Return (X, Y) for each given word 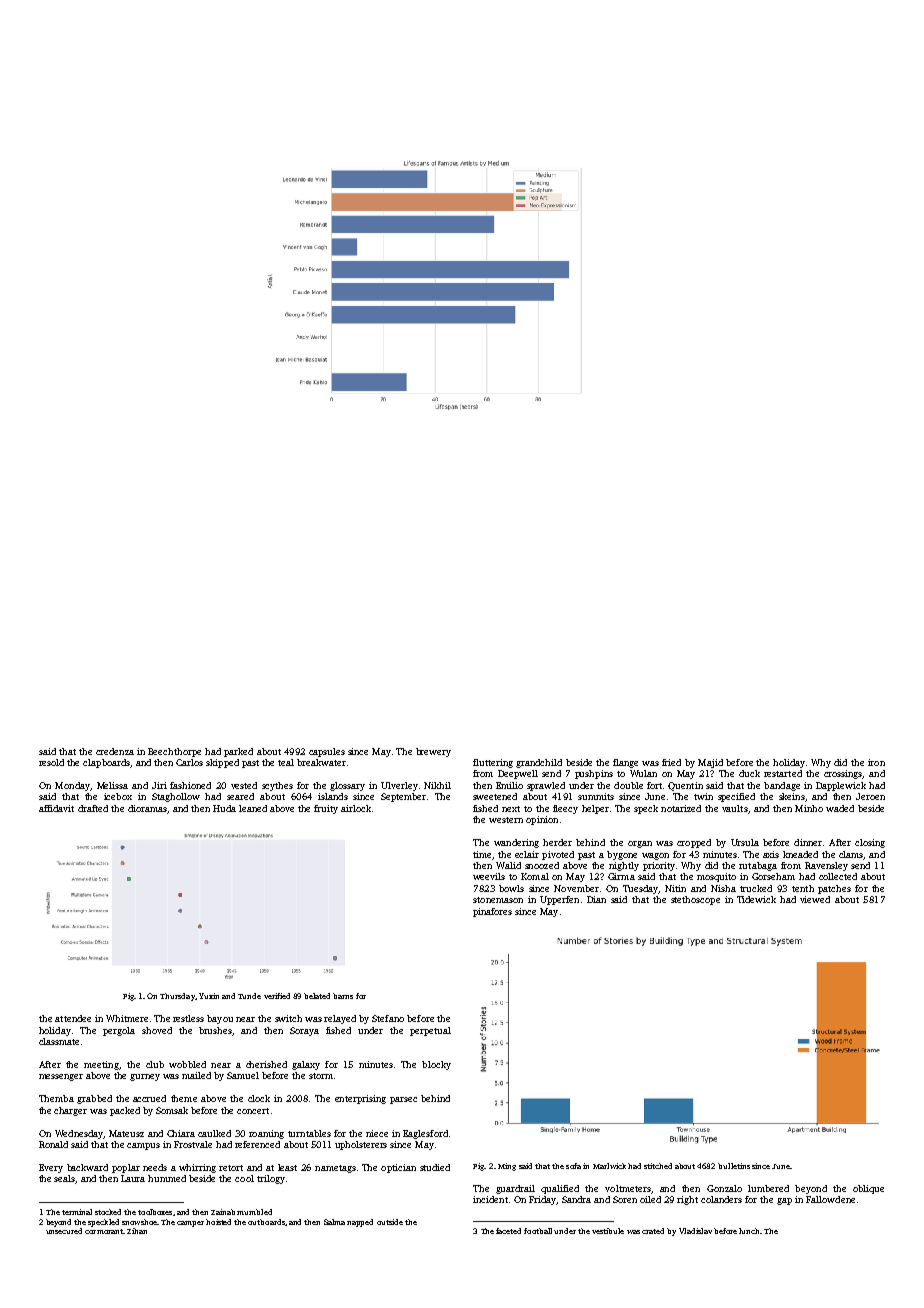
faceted (508, 1231)
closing (870, 843)
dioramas (147, 808)
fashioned (190, 785)
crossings (843, 774)
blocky (436, 1065)
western (506, 820)
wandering (516, 843)
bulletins (734, 1166)
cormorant (104, 1231)
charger (70, 1111)
